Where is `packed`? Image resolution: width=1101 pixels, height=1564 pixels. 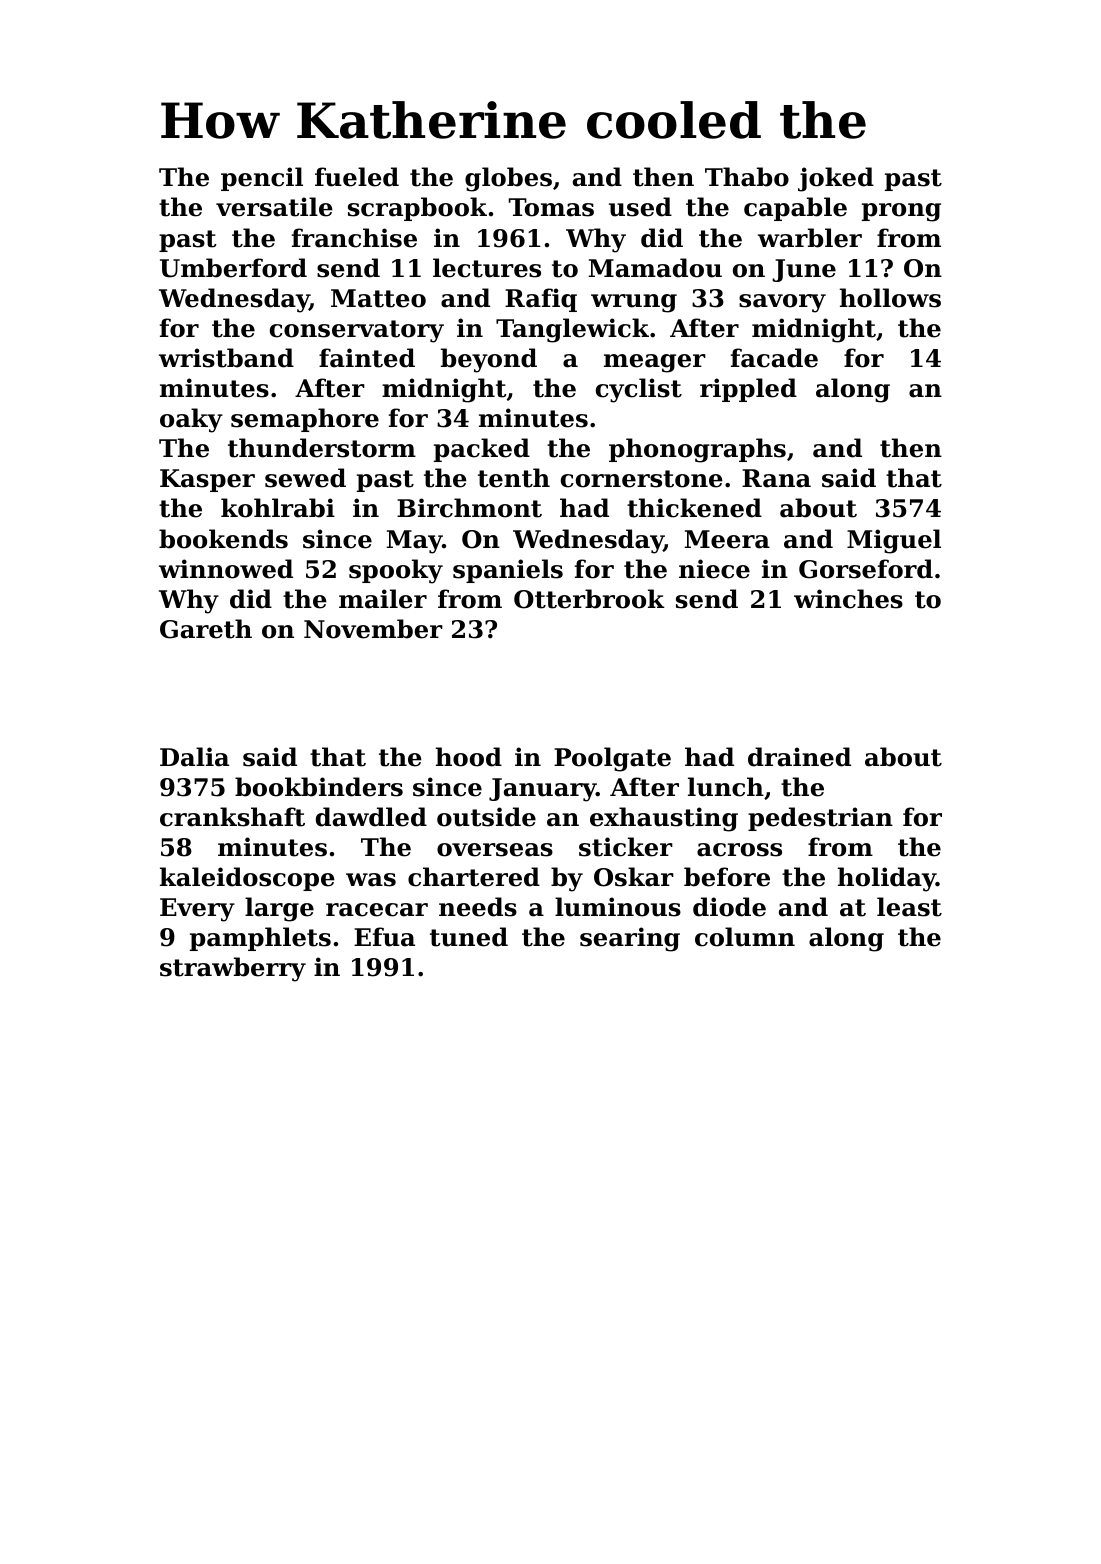
packed is located at coordinates (482, 450).
